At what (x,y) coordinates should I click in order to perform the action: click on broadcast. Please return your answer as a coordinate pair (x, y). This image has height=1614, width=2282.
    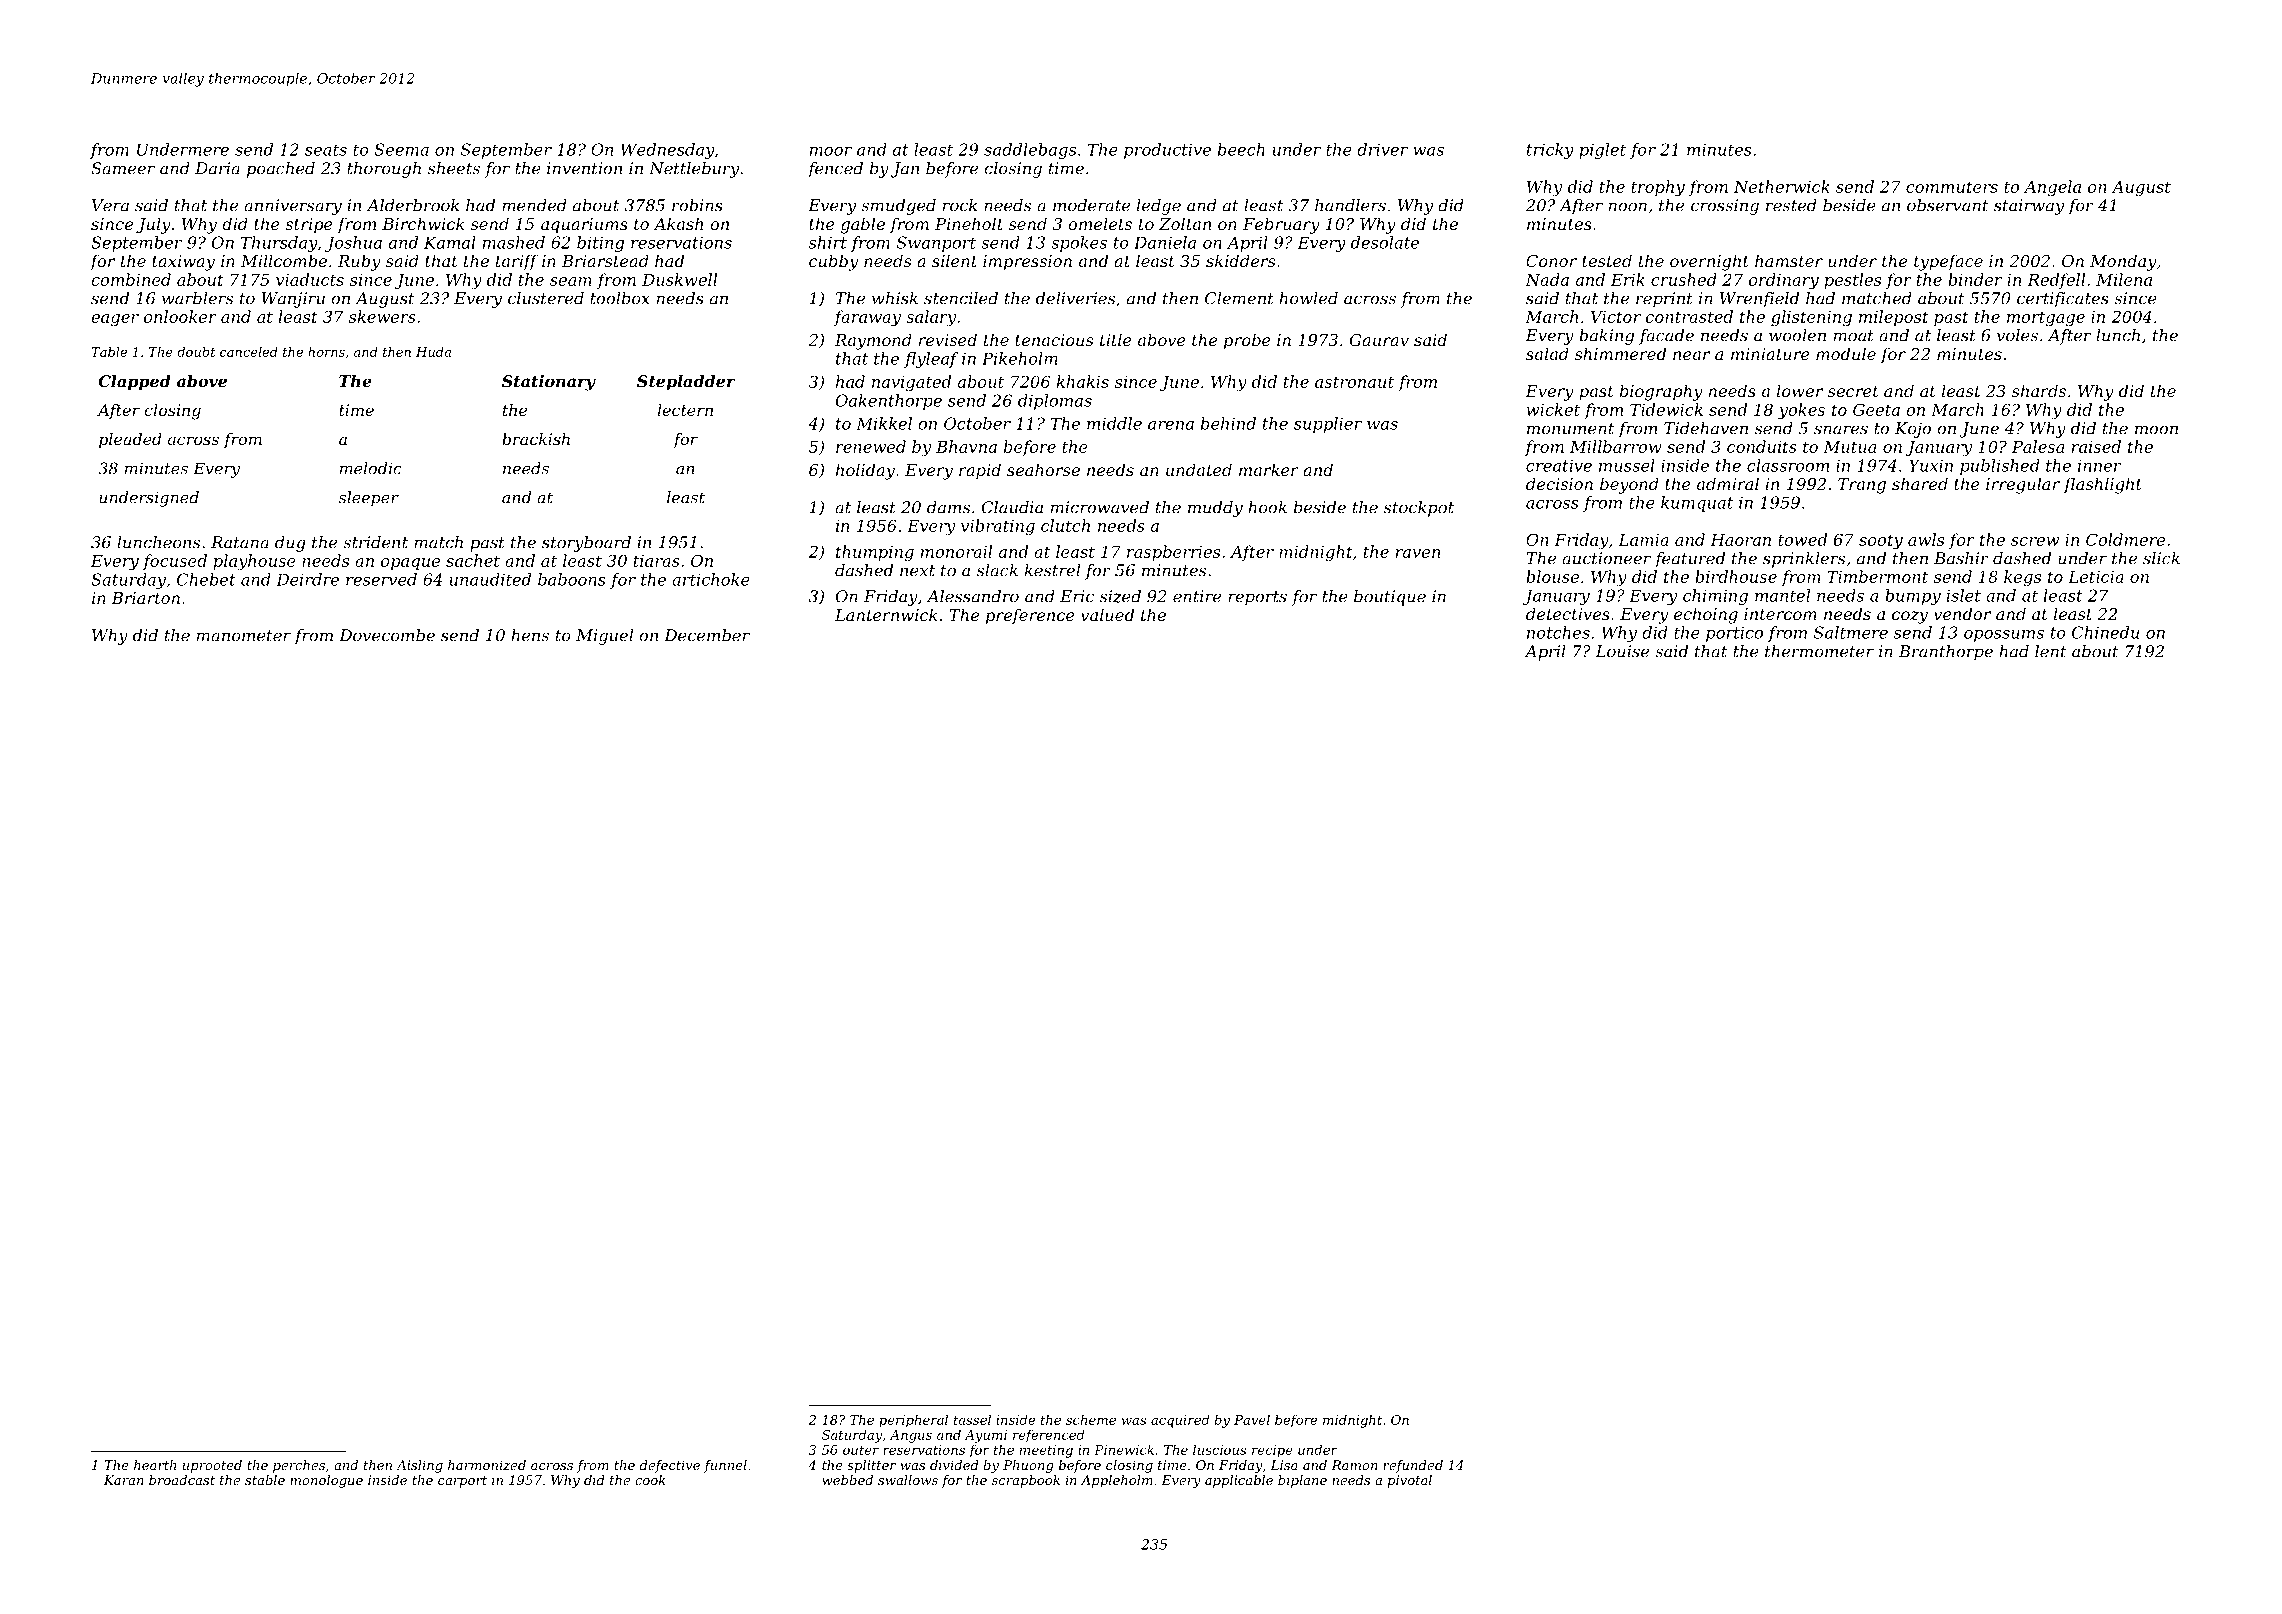
    Looking at the image, I should click on (182, 1480).
